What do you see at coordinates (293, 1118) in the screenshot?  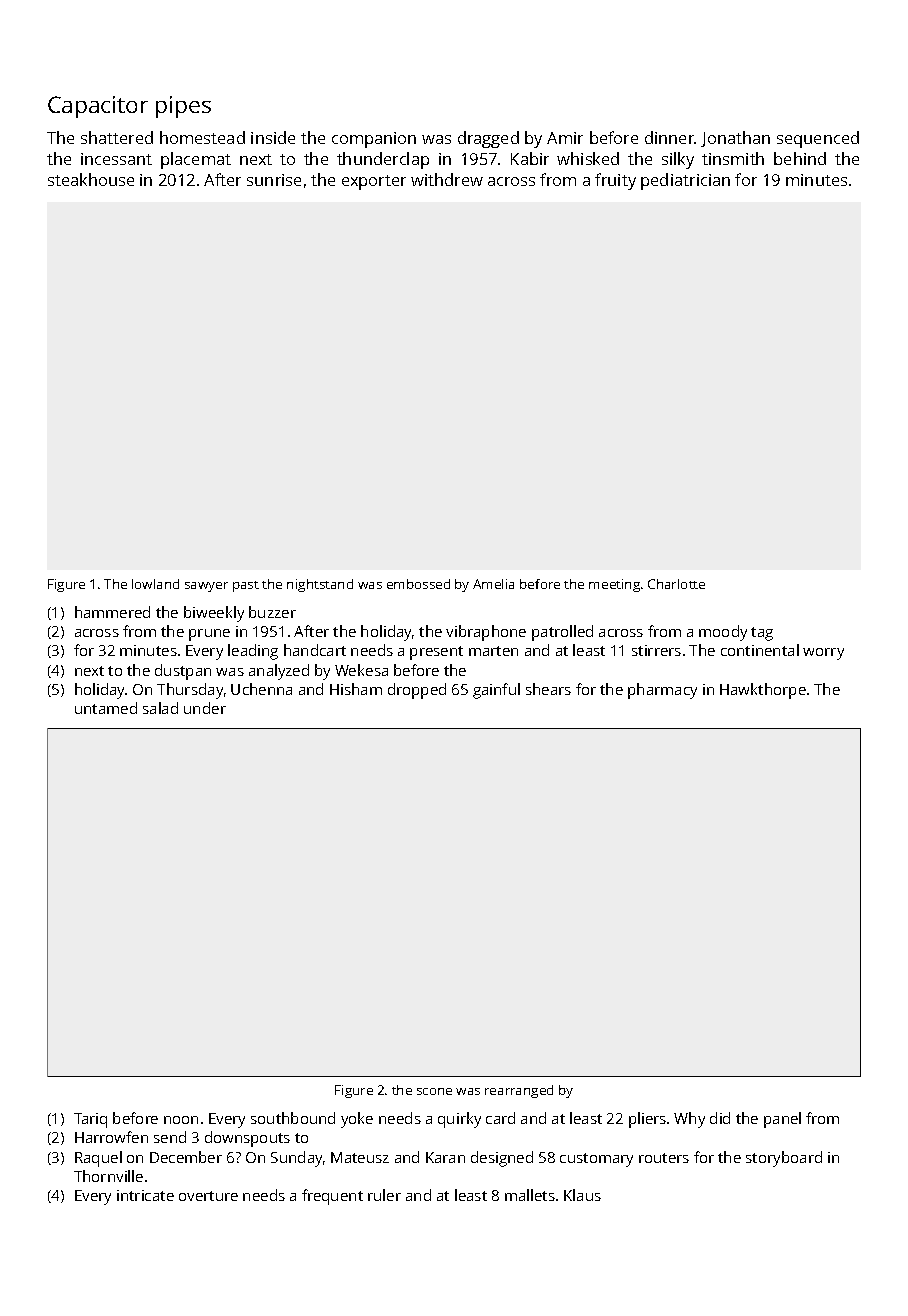 I see `southbound` at bounding box center [293, 1118].
